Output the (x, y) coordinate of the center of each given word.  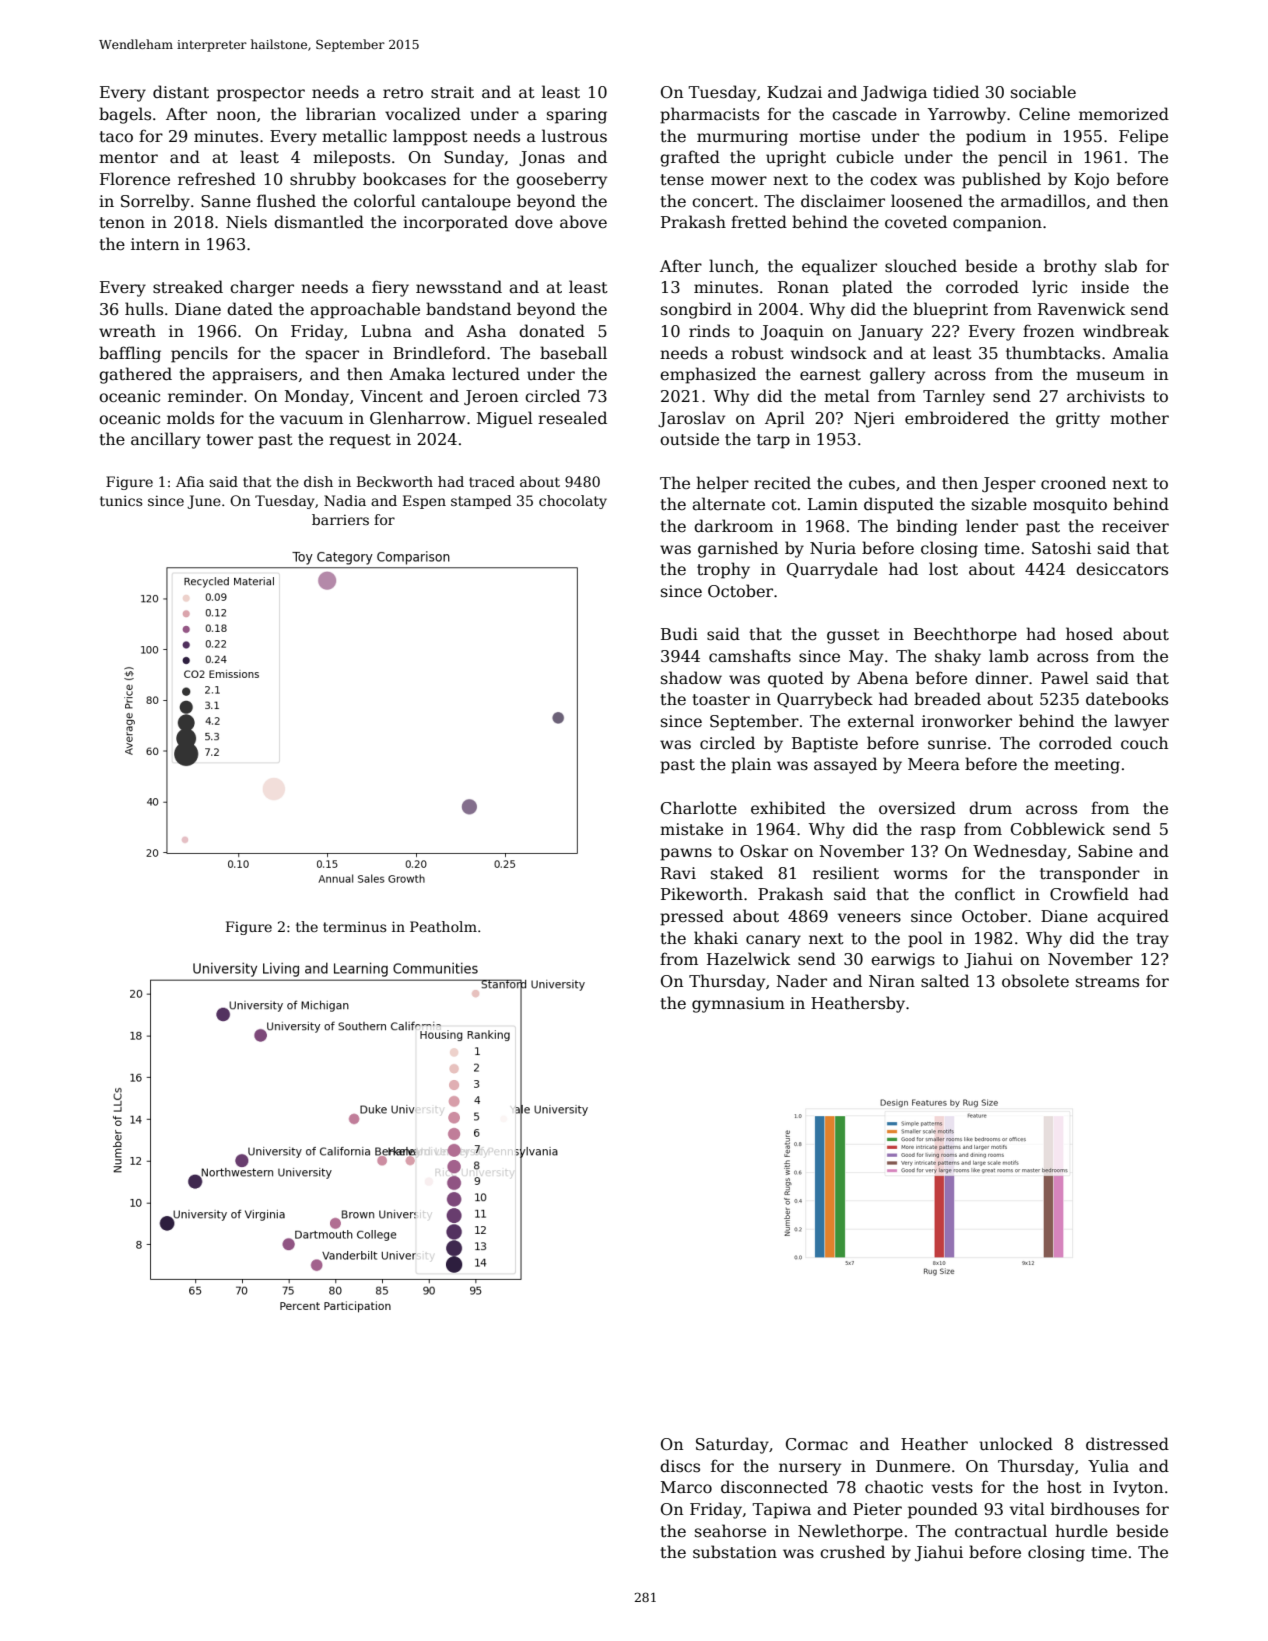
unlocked (1016, 1444)
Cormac (817, 1444)
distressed (1127, 1443)
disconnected (774, 1486)
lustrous (574, 136)
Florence (135, 178)
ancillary (166, 440)
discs (680, 1466)
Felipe (1143, 137)
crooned (1073, 483)
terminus (354, 927)
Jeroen (491, 398)
